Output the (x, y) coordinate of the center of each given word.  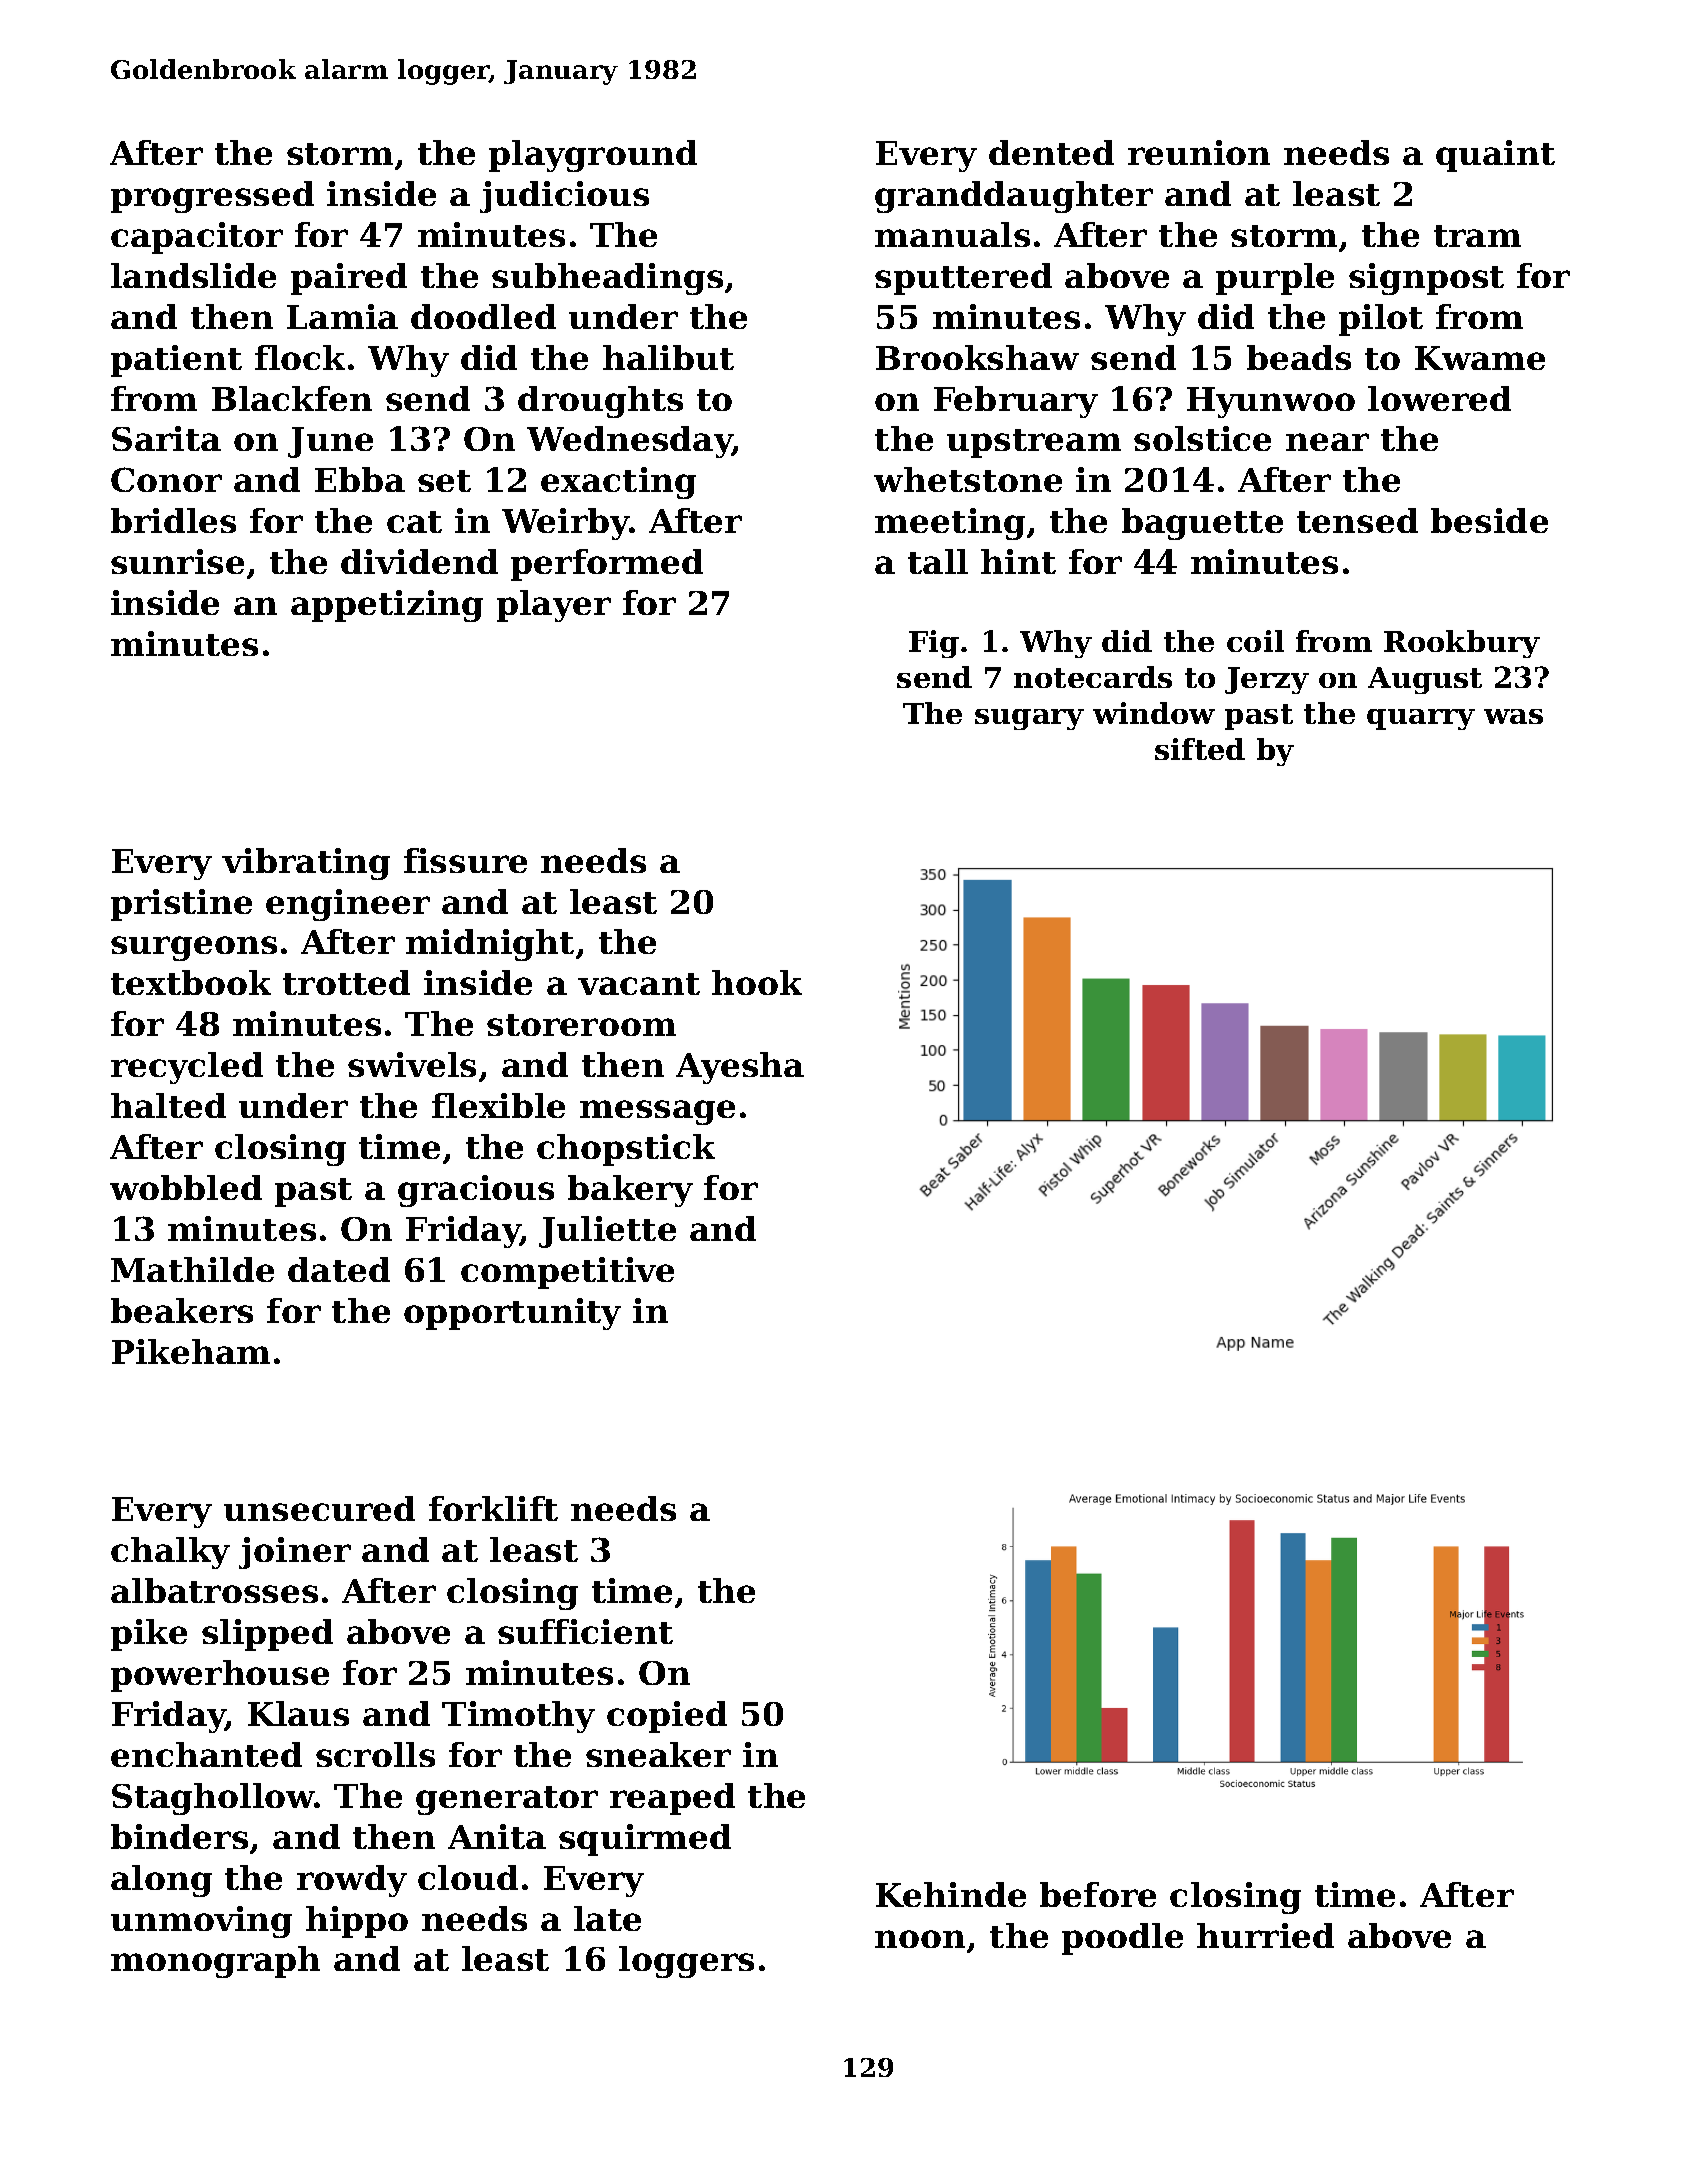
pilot (1381, 320)
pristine (181, 905)
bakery (630, 1191)
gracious (476, 1191)
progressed (212, 197)
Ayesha (740, 1068)
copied (667, 1717)
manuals (952, 234)
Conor (166, 479)
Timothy (518, 1717)
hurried (1265, 1935)
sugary (1029, 719)
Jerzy (1267, 680)
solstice (1202, 438)
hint (1018, 561)
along (161, 1881)
